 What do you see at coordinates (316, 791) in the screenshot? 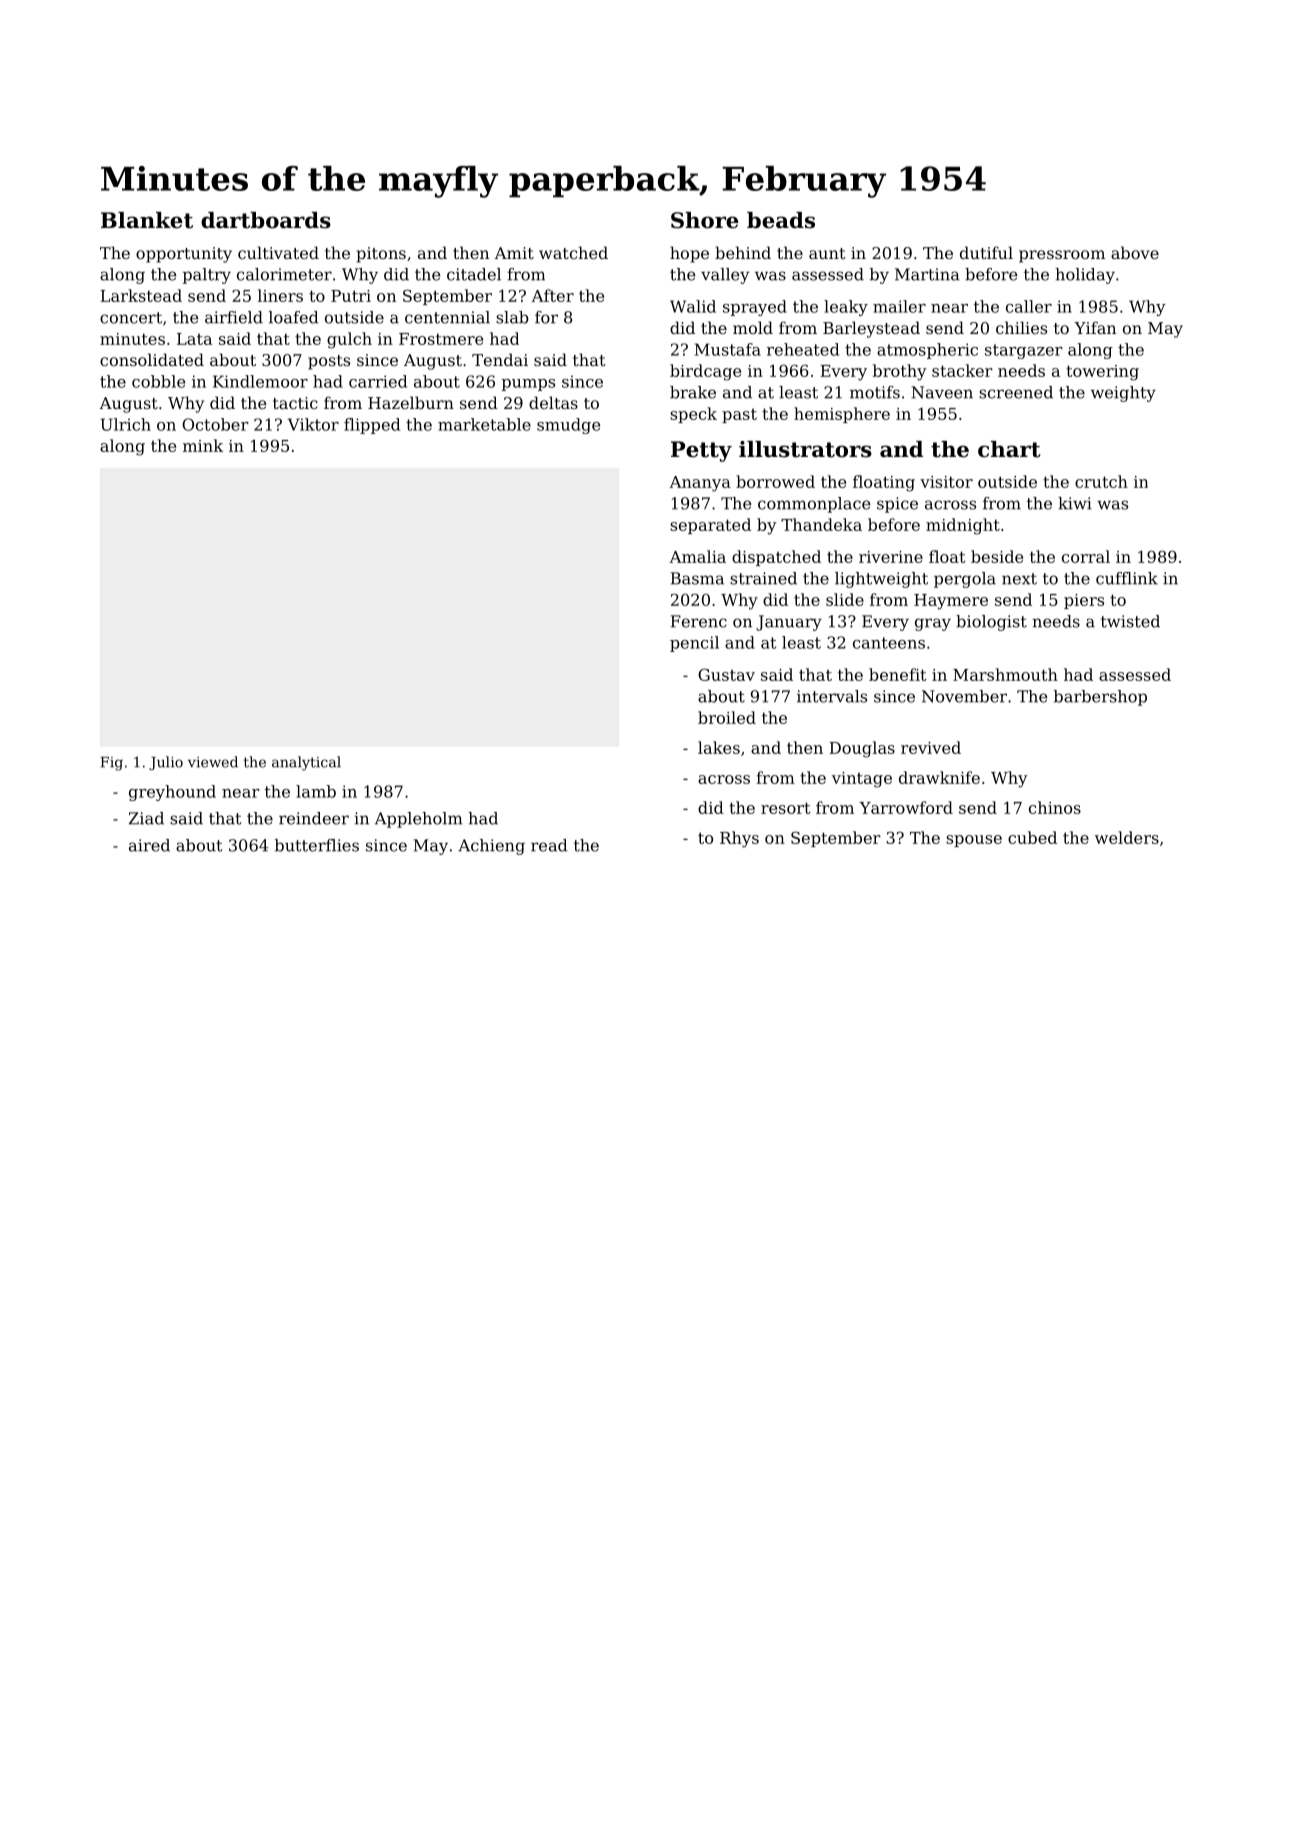
I see `lamb` at bounding box center [316, 791].
